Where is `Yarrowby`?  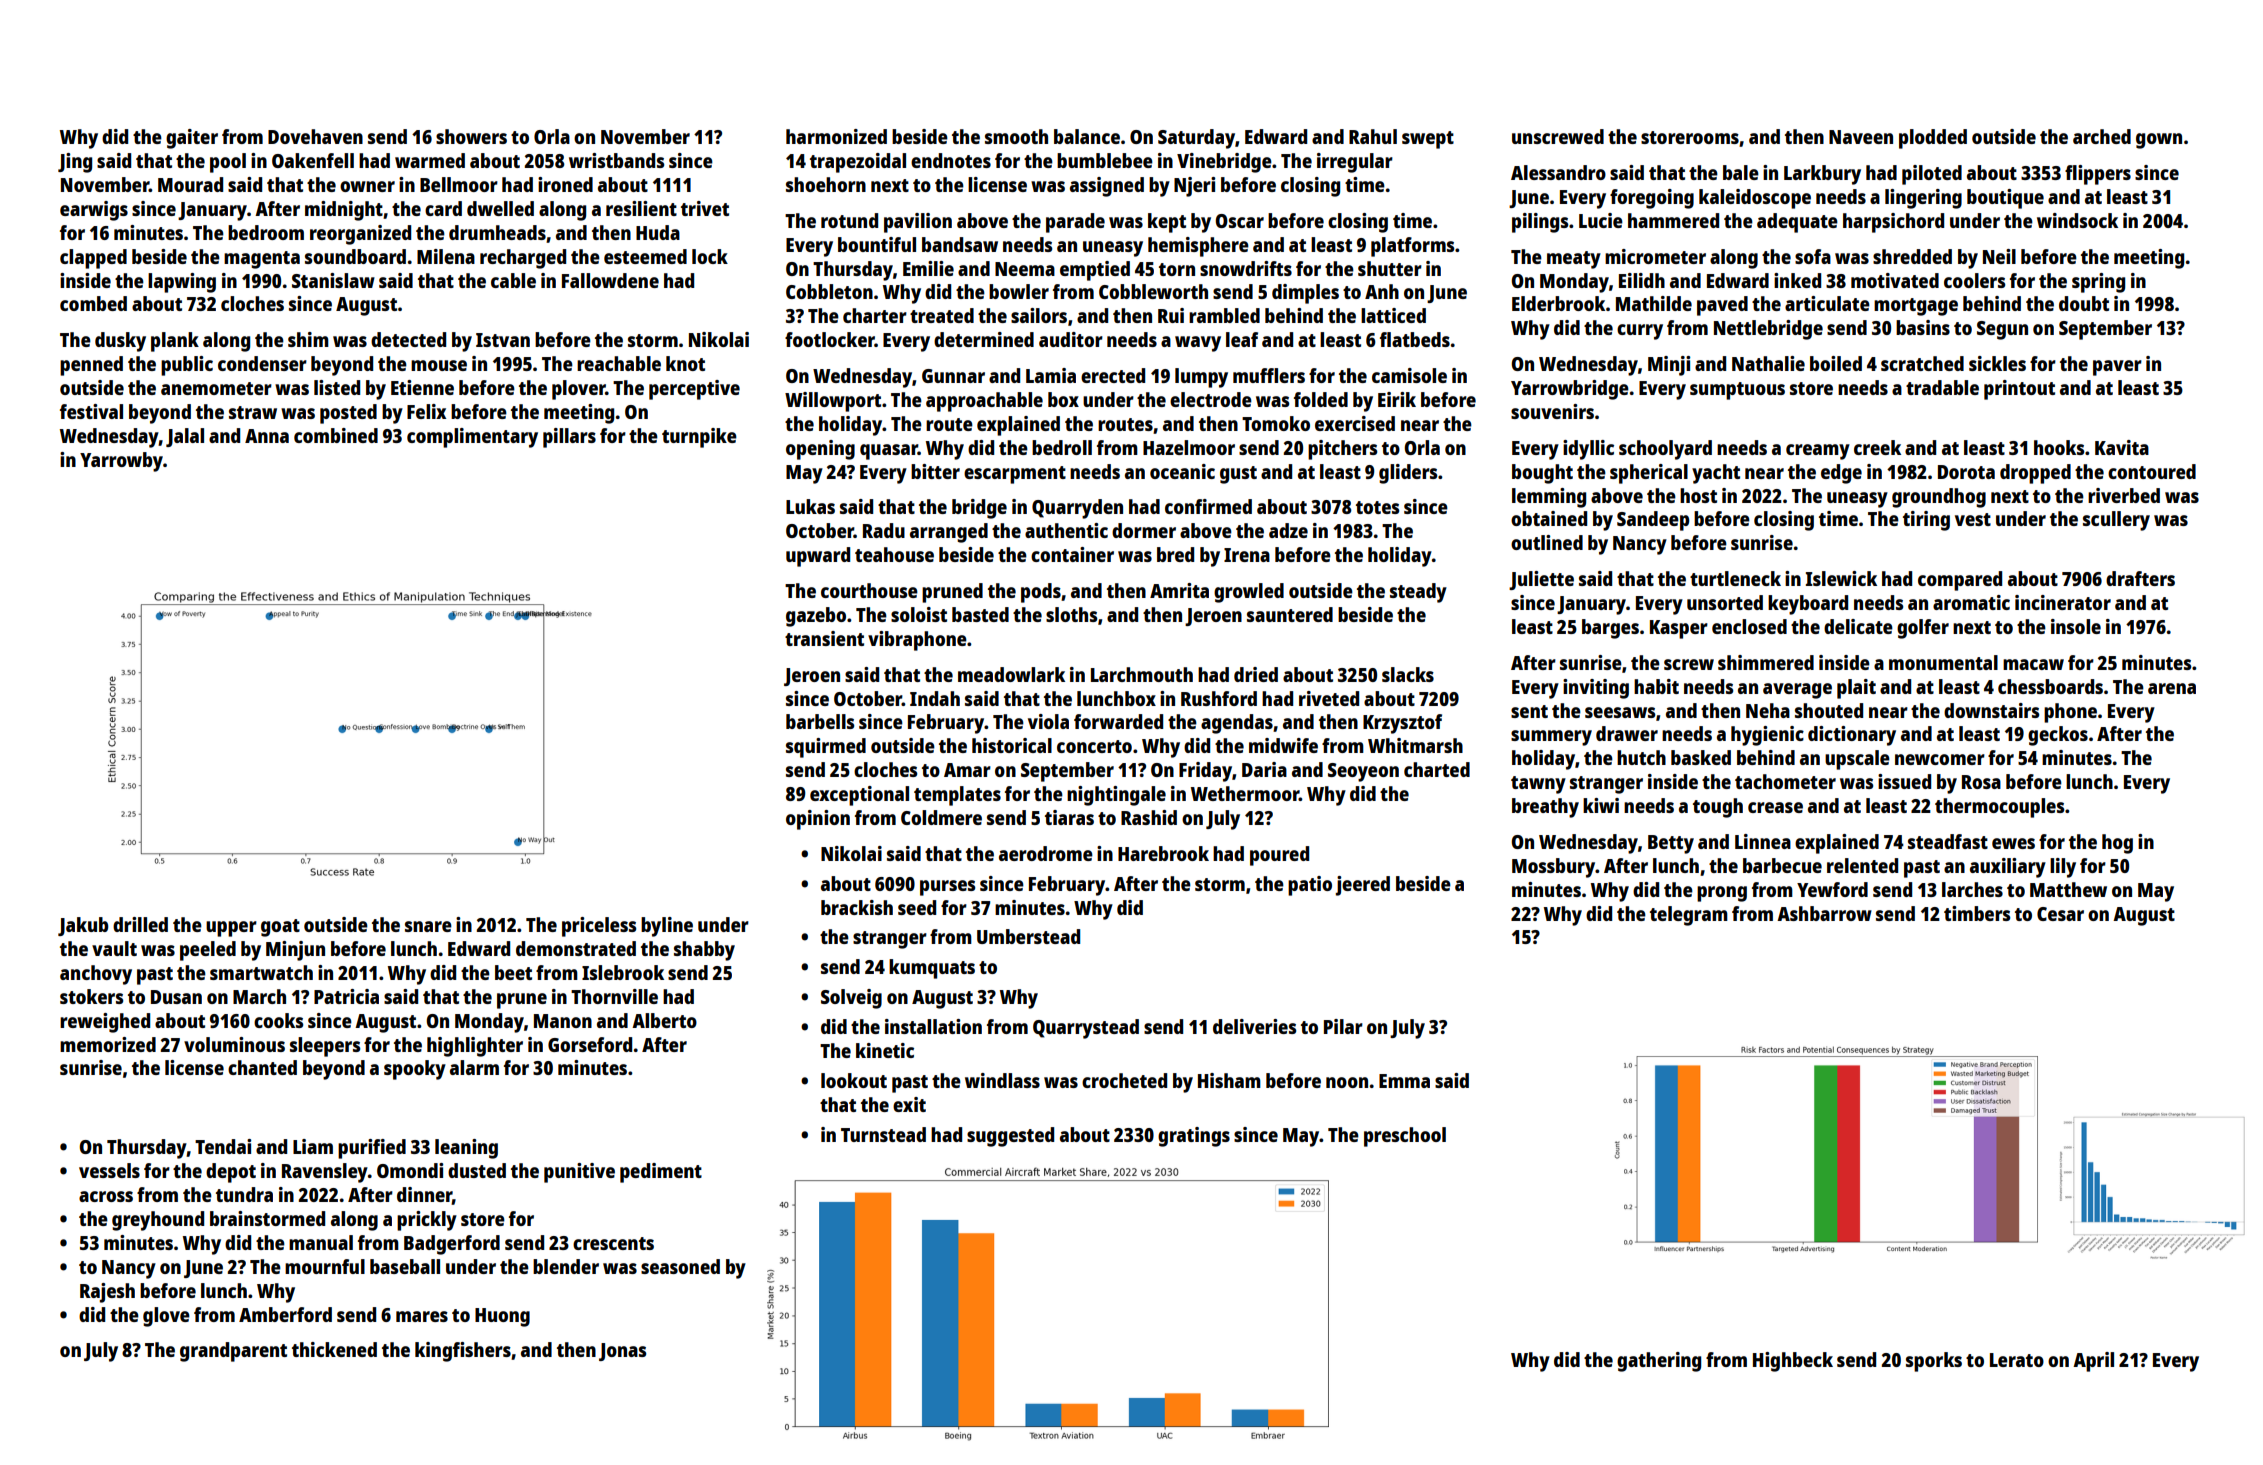
Yarrowby is located at coordinates (121, 462).
